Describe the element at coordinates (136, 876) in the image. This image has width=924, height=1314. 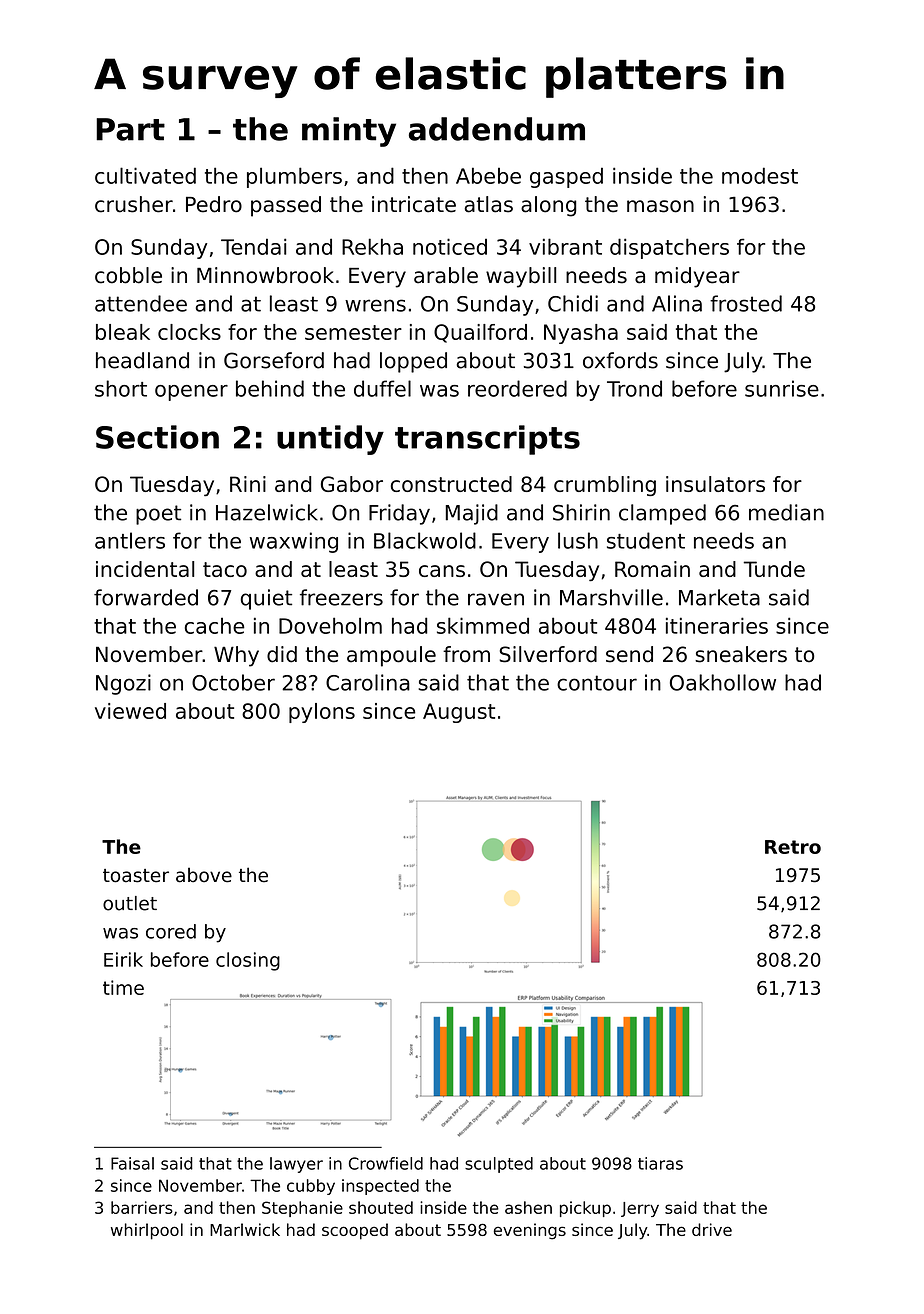
I see `toaster` at that location.
